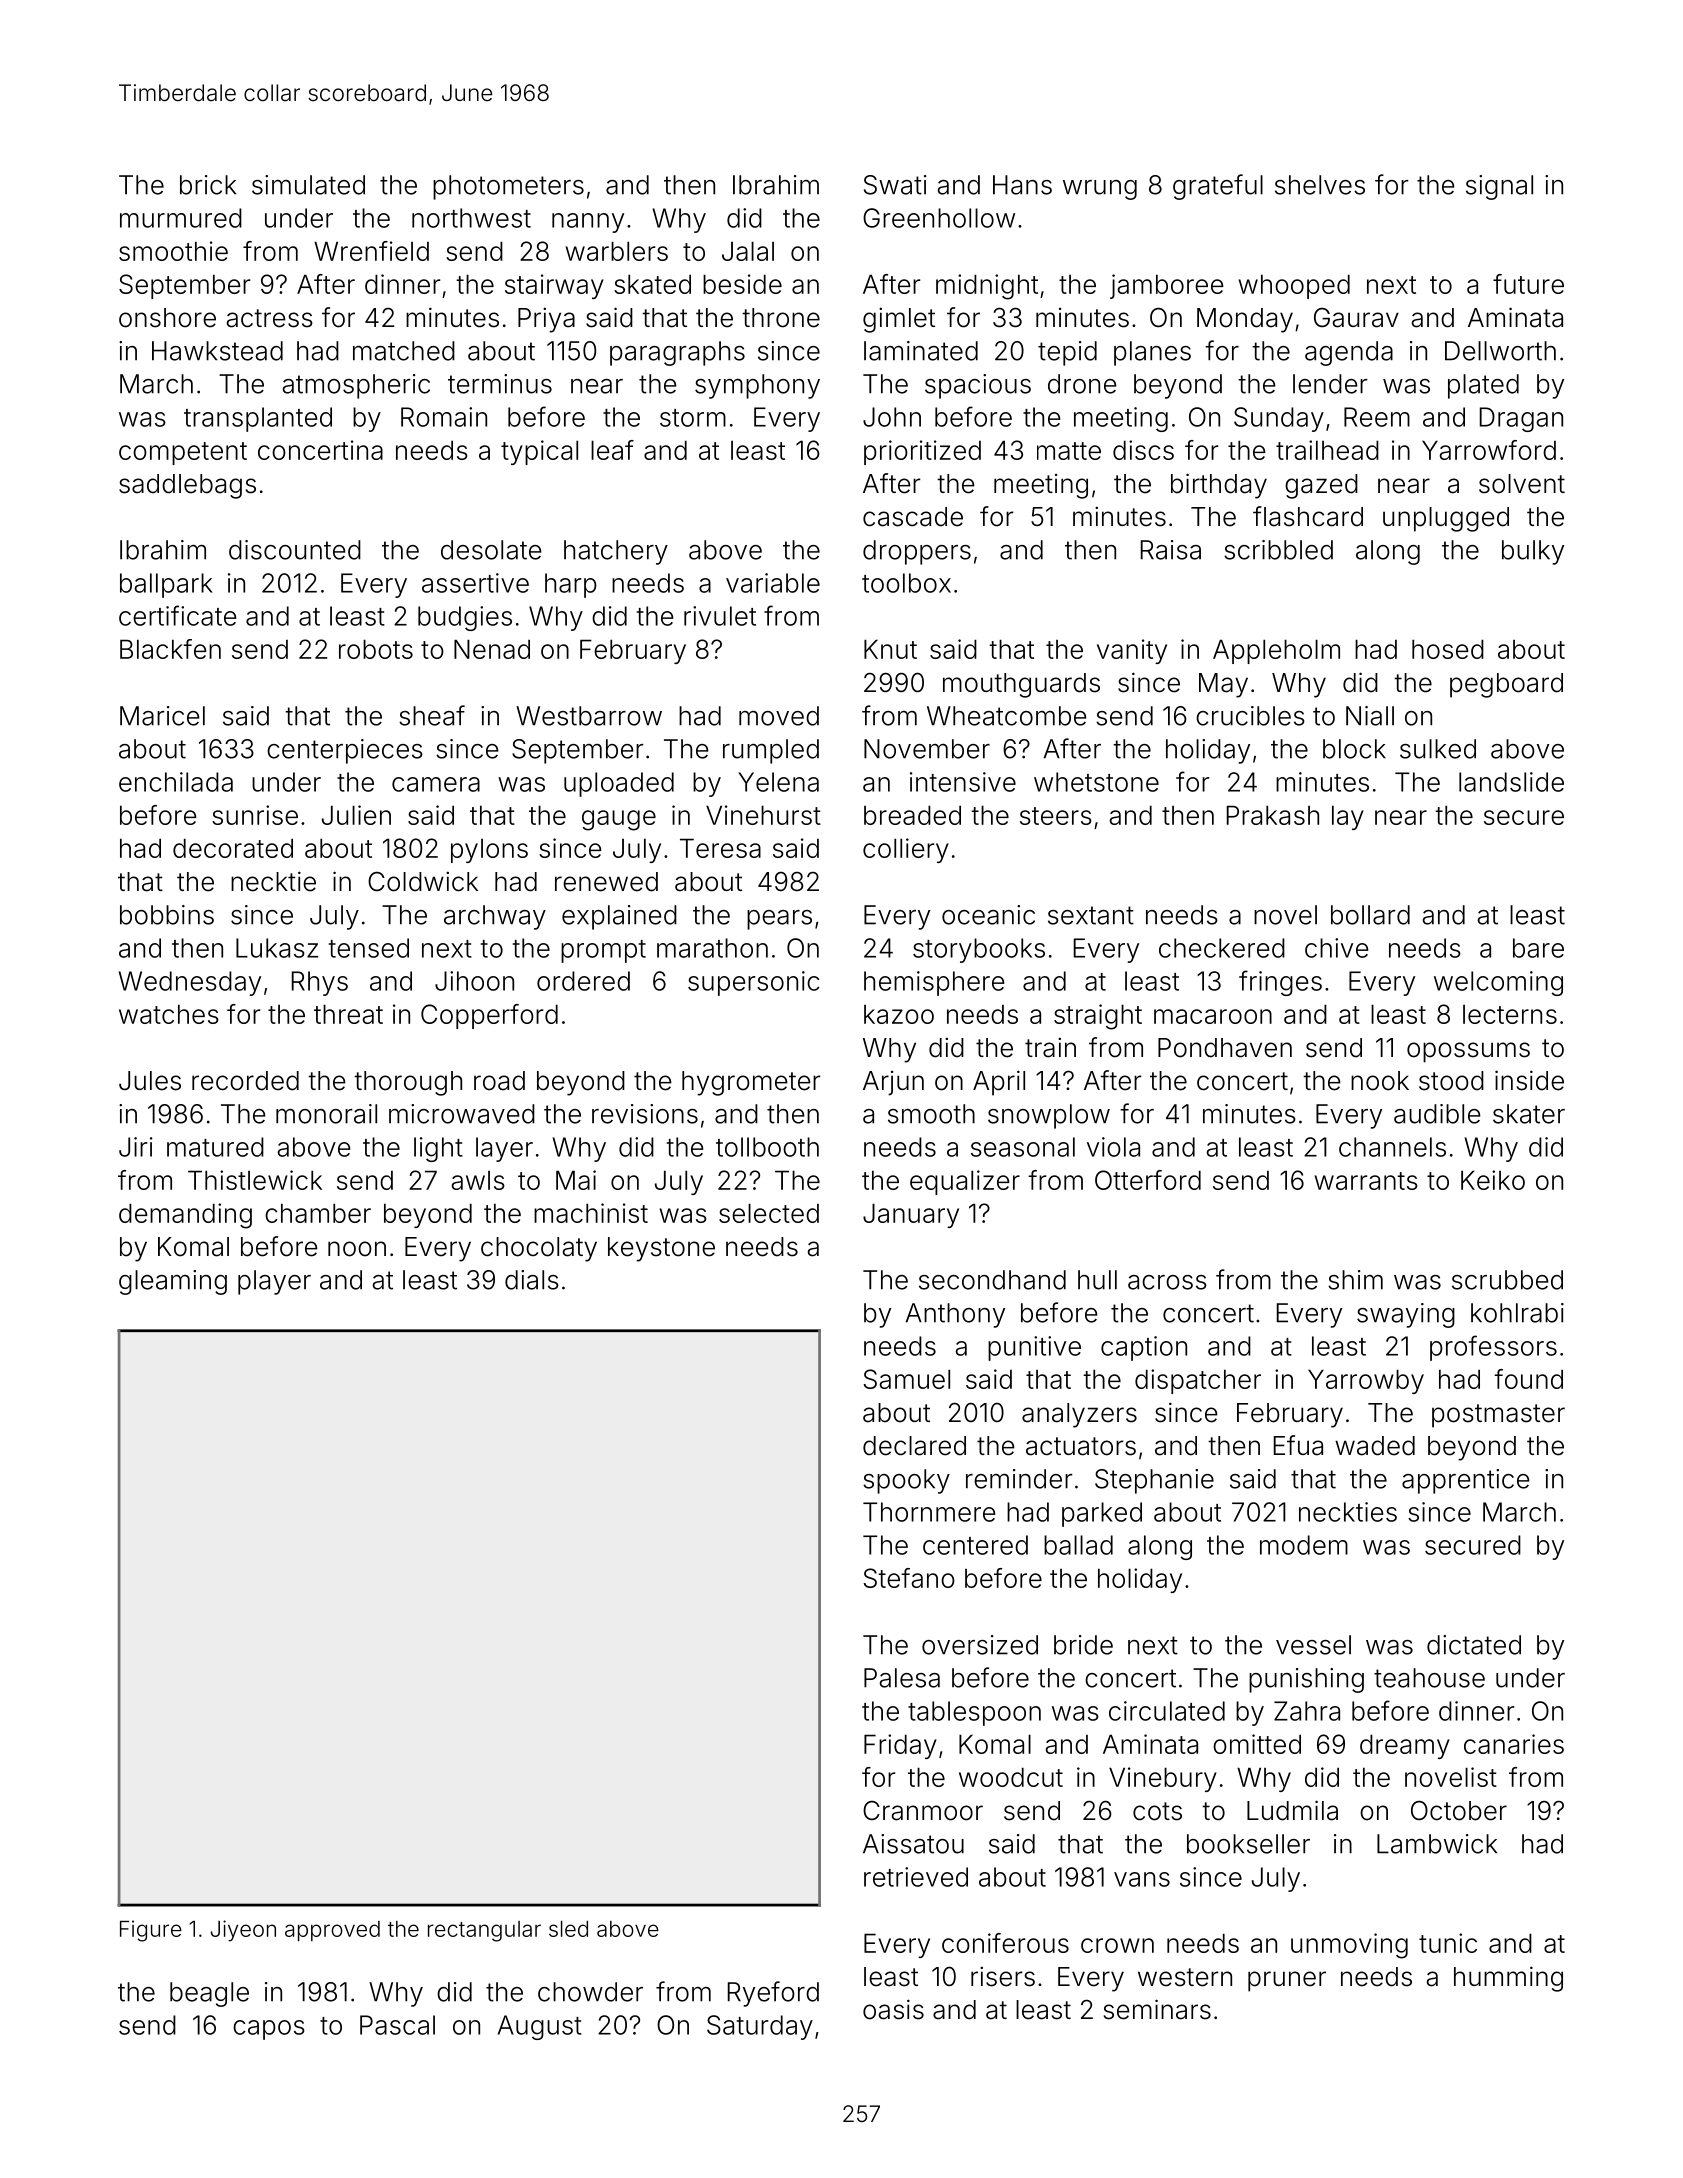 This screenshot has height=2178, width=1683. What do you see at coordinates (902, 1678) in the screenshot?
I see `Palesa` at bounding box center [902, 1678].
